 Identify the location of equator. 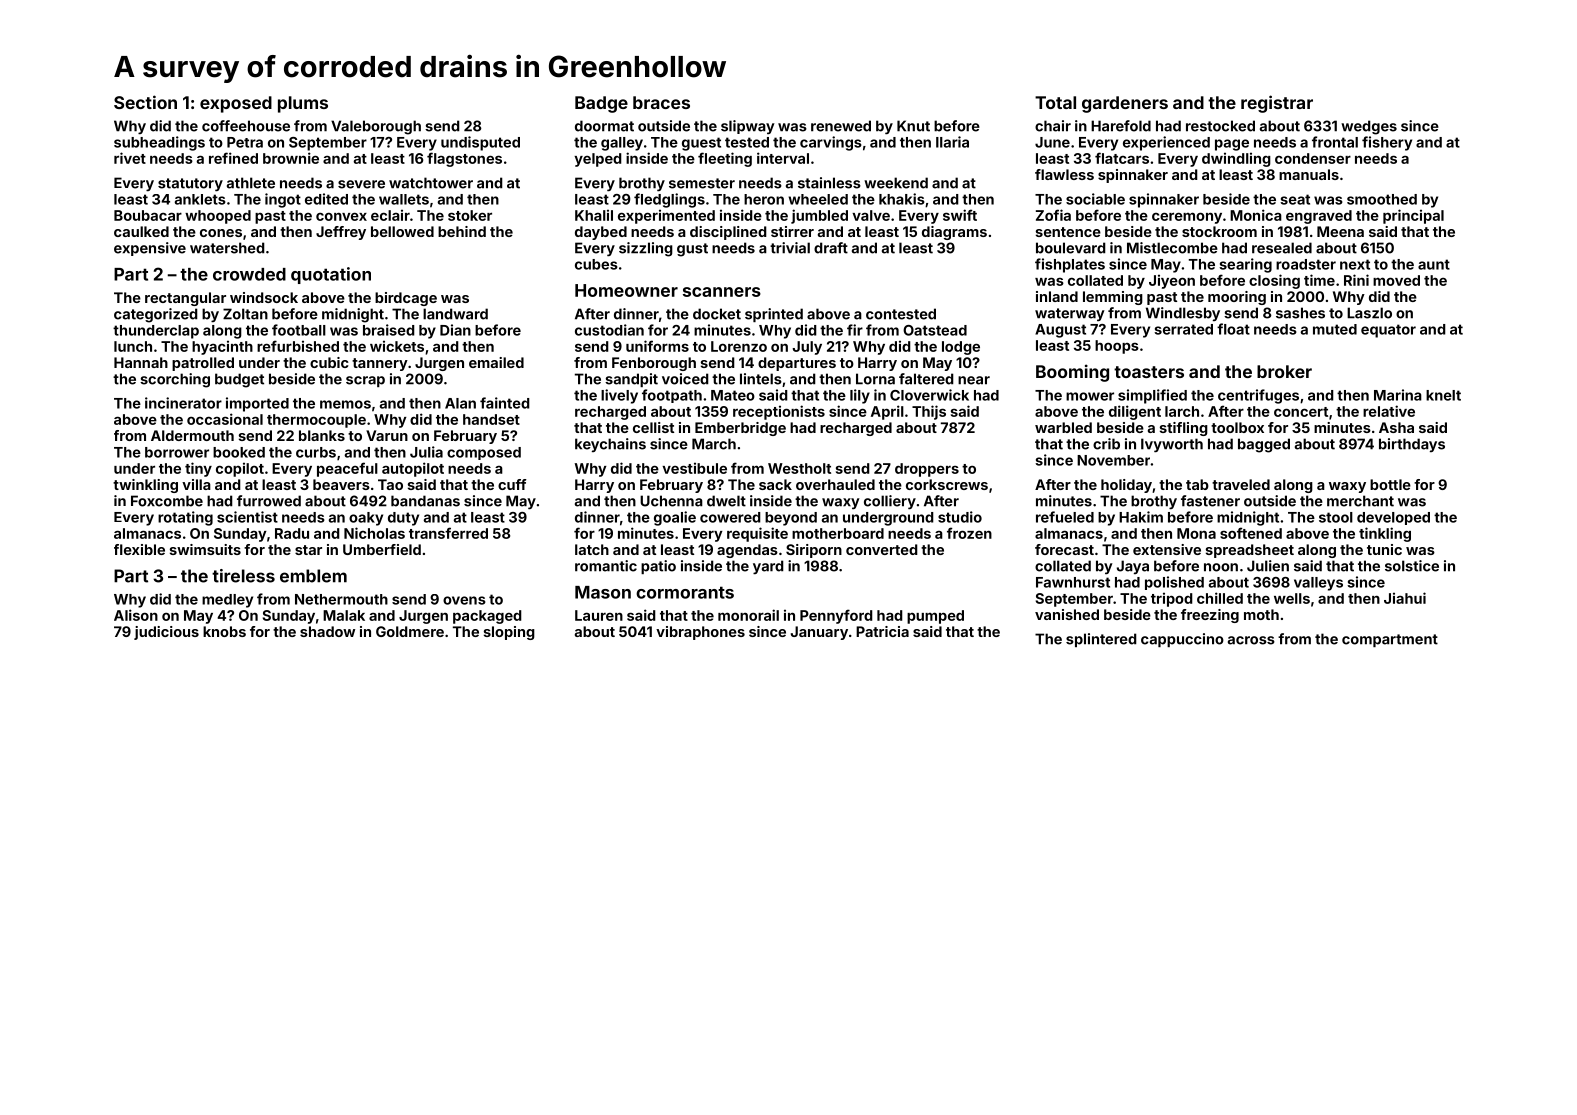
(1388, 331).
